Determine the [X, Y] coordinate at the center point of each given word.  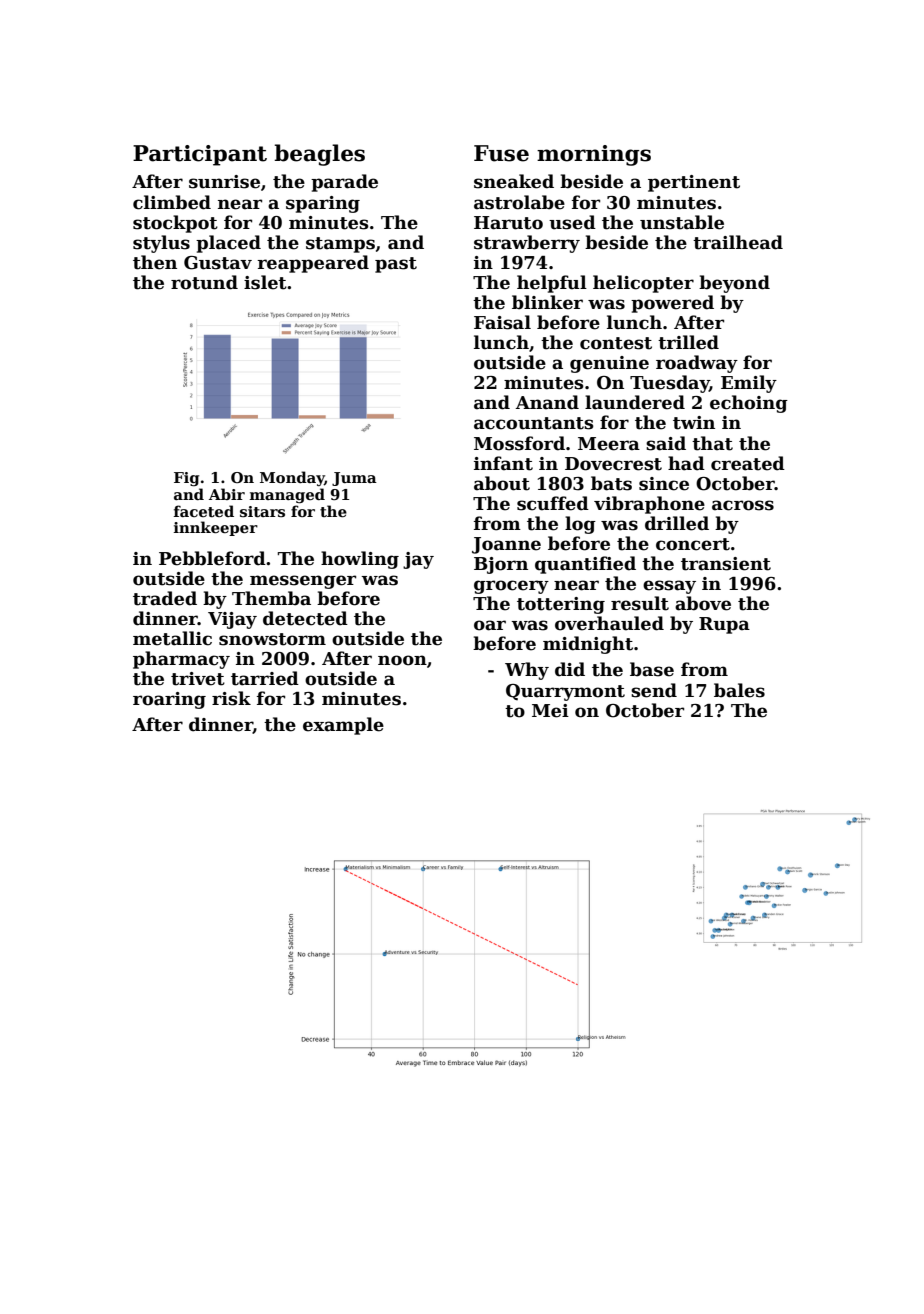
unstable [682, 222]
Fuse [501, 153]
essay [669, 587]
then [155, 262]
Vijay [232, 620]
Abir [227, 494]
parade [344, 183]
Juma [354, 479]
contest [616, 343]
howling [360, 560]
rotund [204, 282]
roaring [169, 700]
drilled [677, 523]
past [396, 265]
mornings [594, 155]
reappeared [313, 264]
